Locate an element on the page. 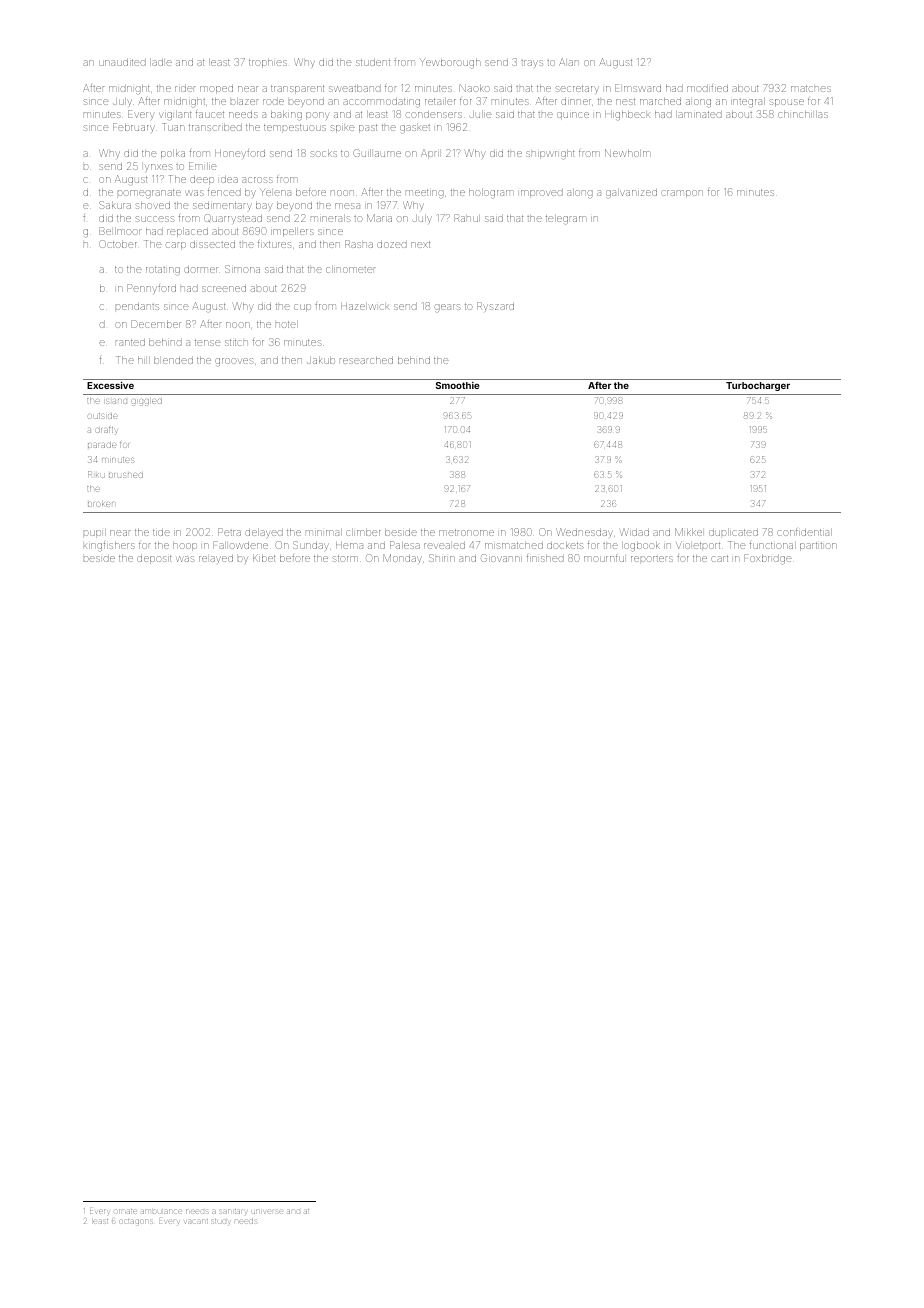 This document has width=924, height=1308. metronome is located at coordinates (466, 532).
